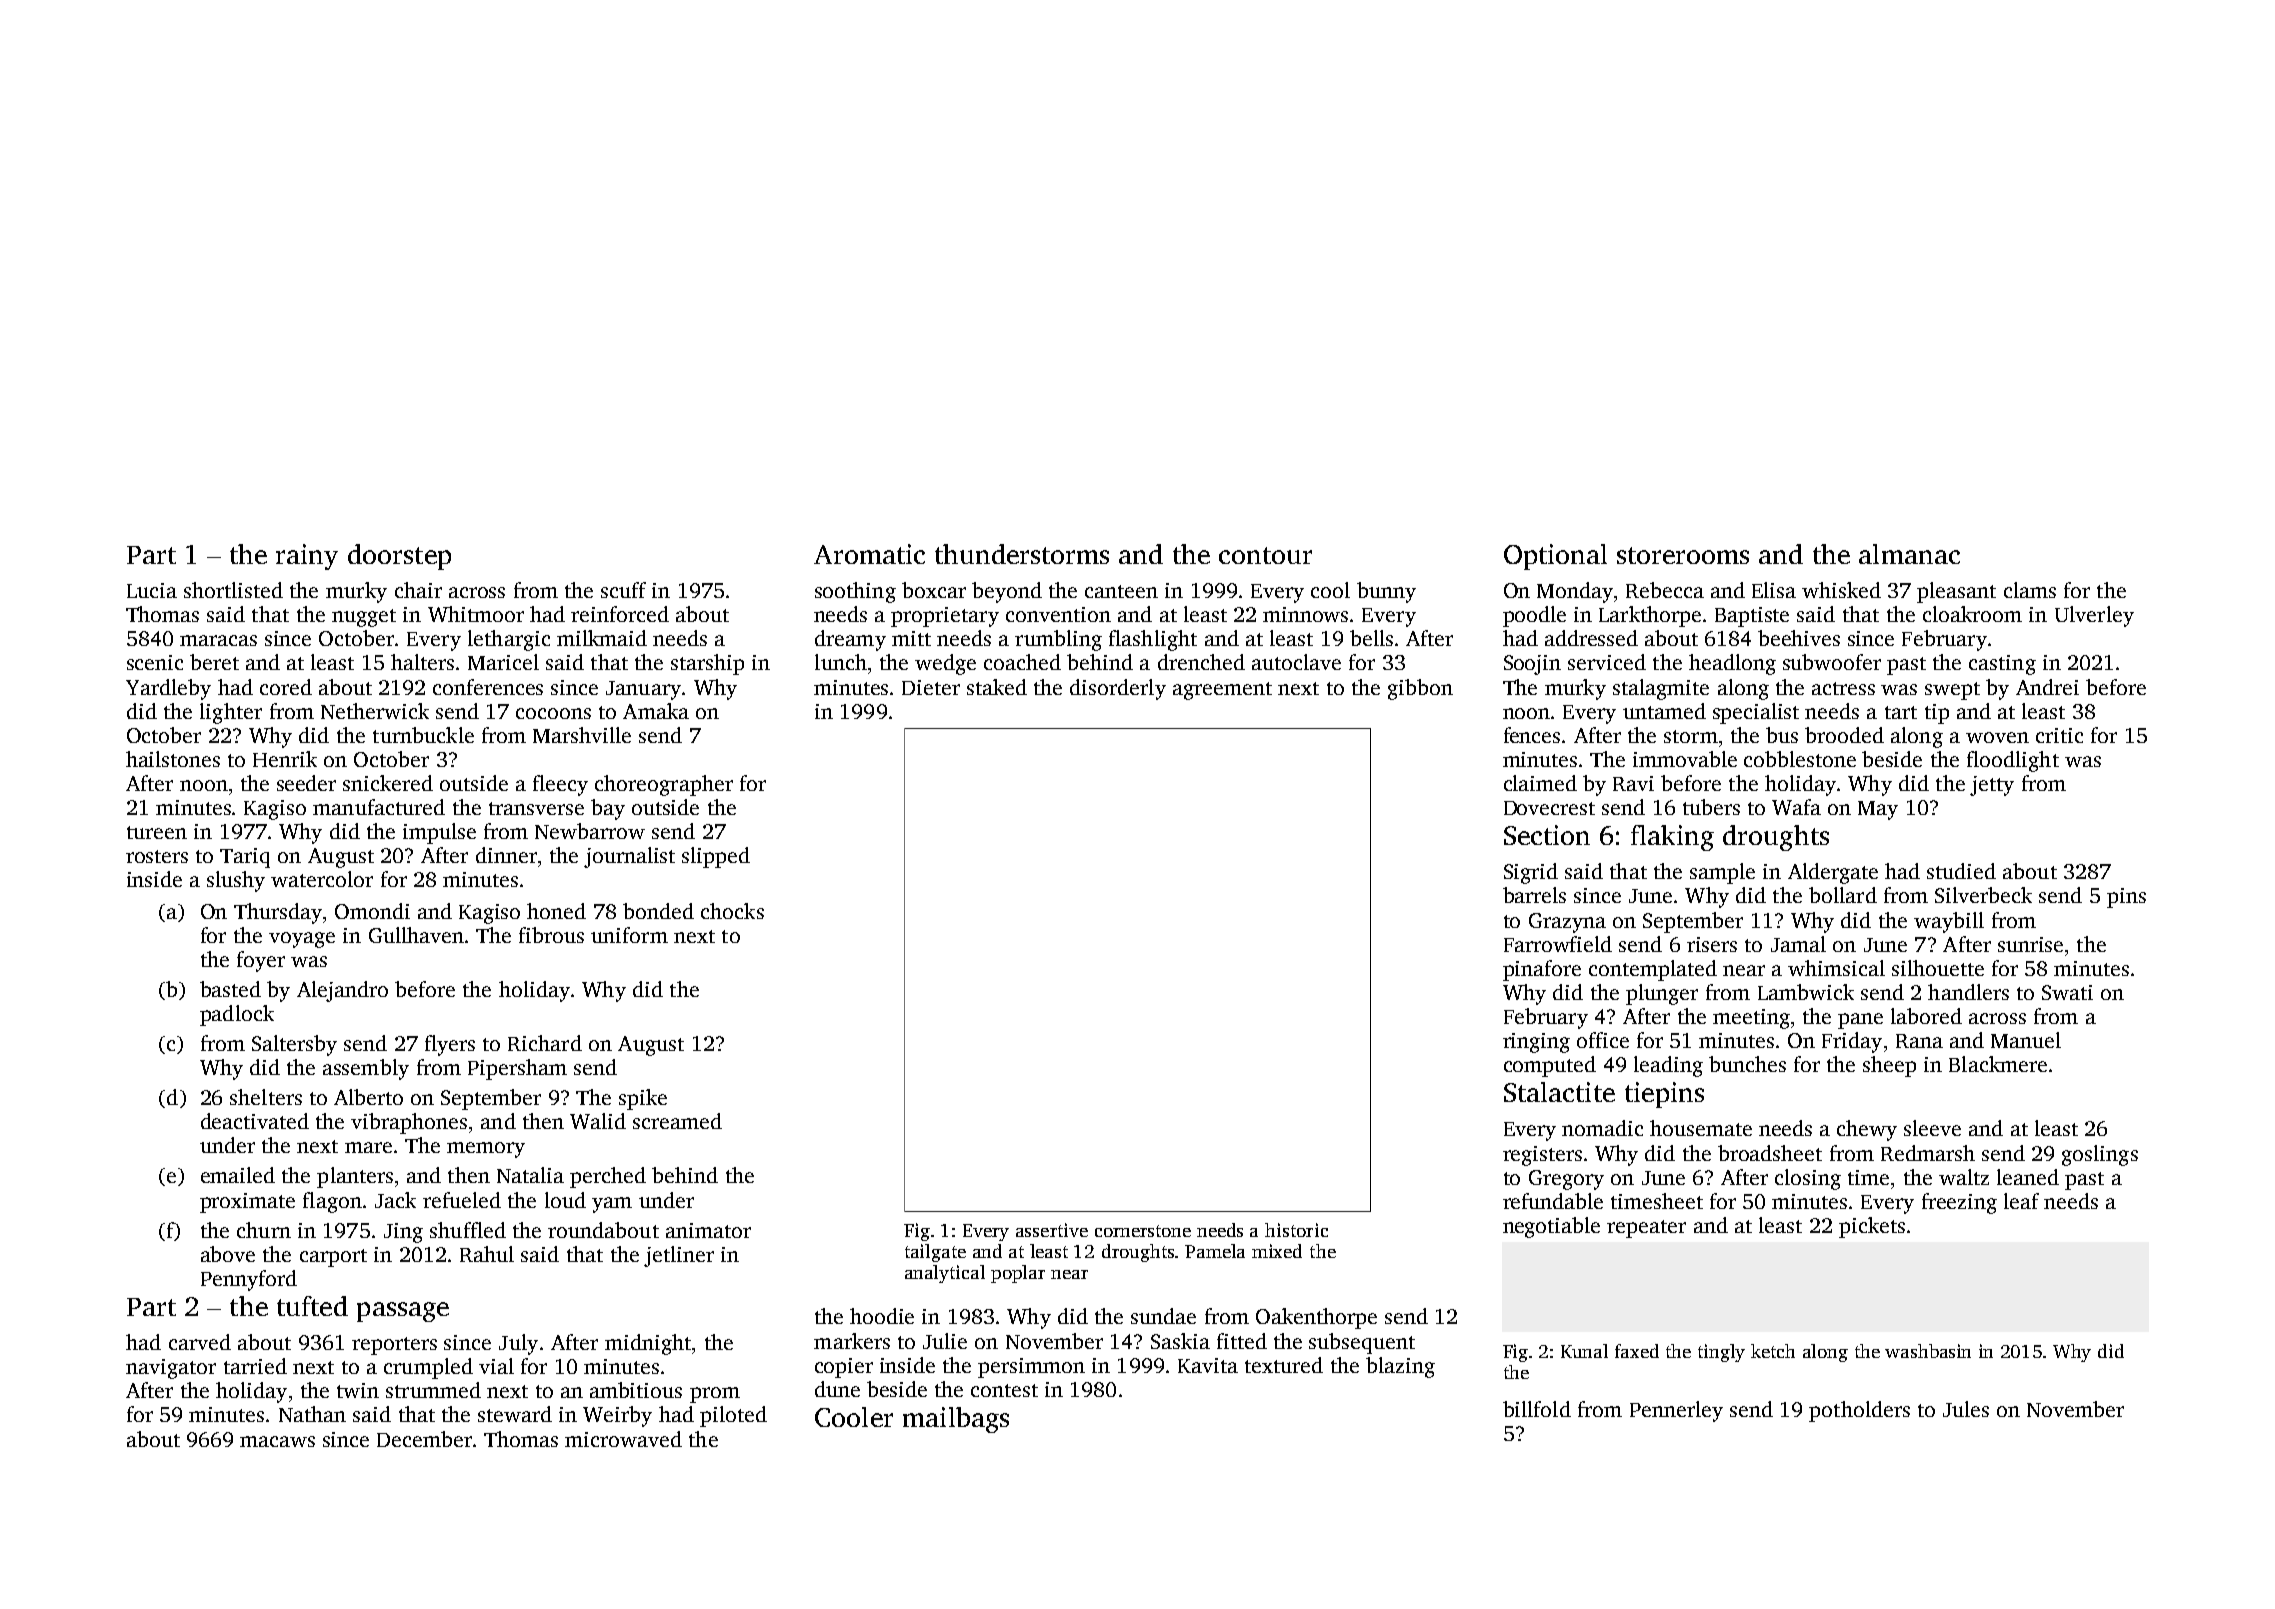 This image has height=1609, width=2275. What do you see at coordinates (2047, 687) in the image?
I see `Andrei` at bounding box center [2047, 687].
